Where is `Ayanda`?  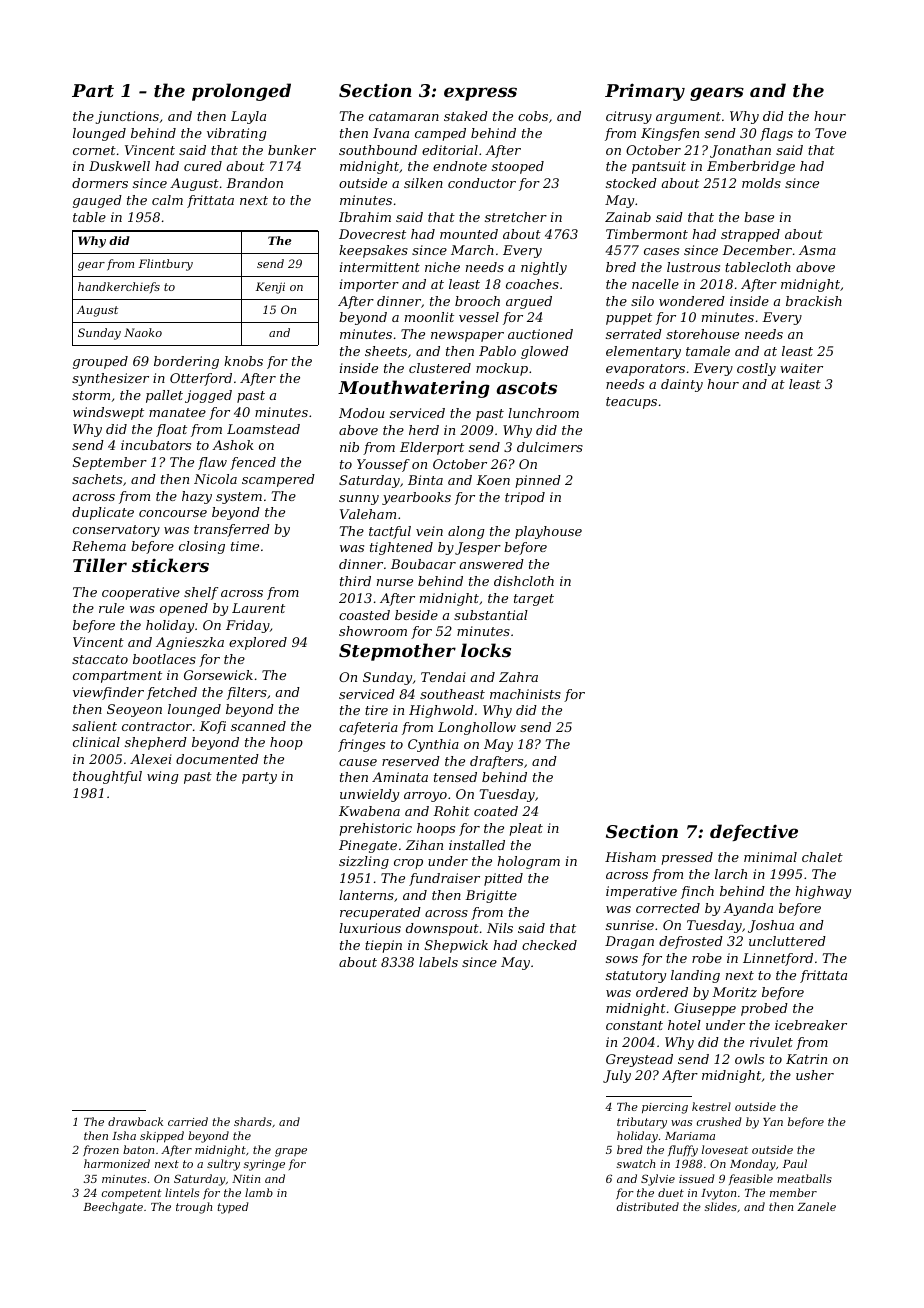
Ayanda is located at coordinates (748, 909).
